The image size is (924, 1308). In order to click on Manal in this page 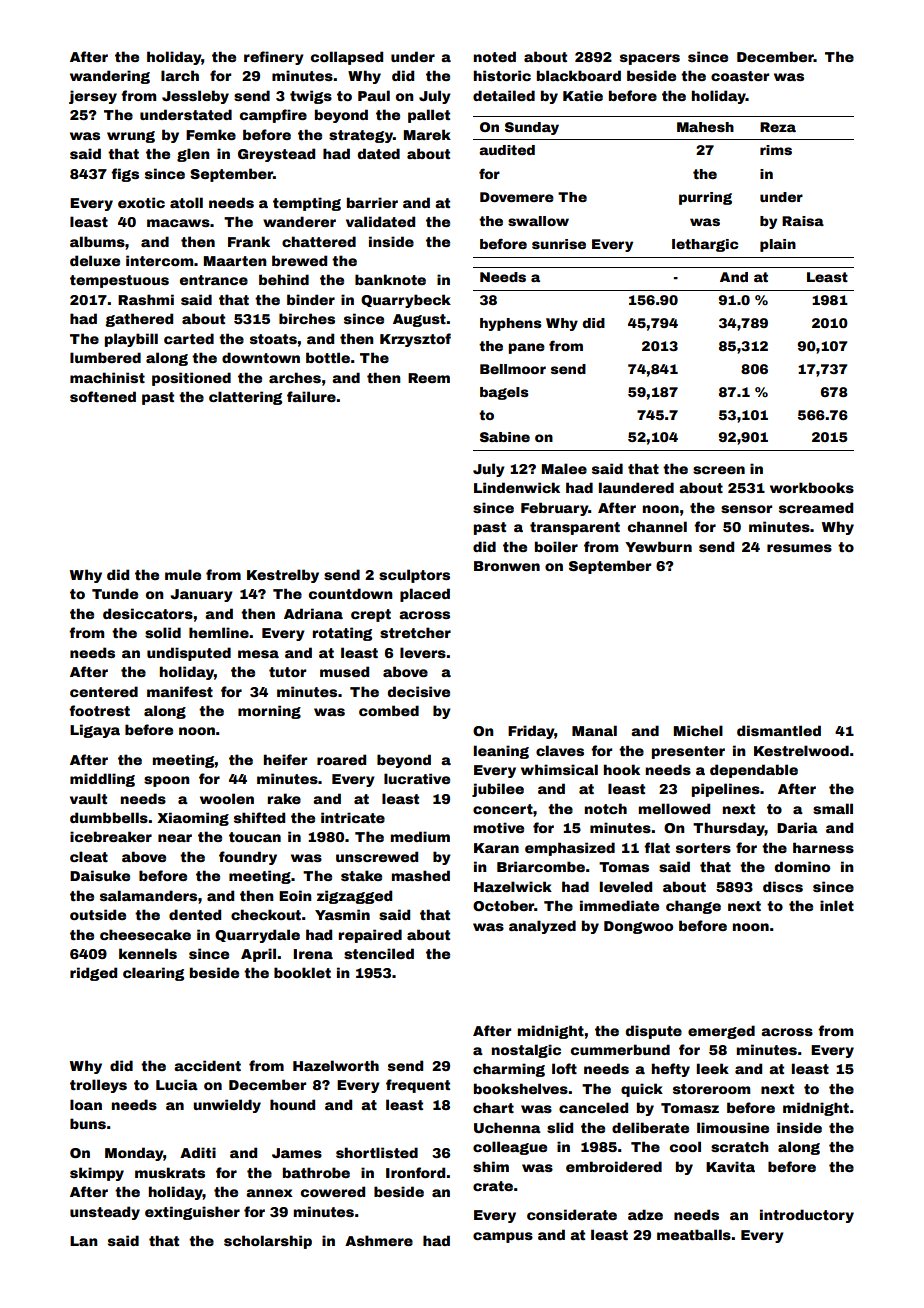, I will do `click(594, 730)`.
